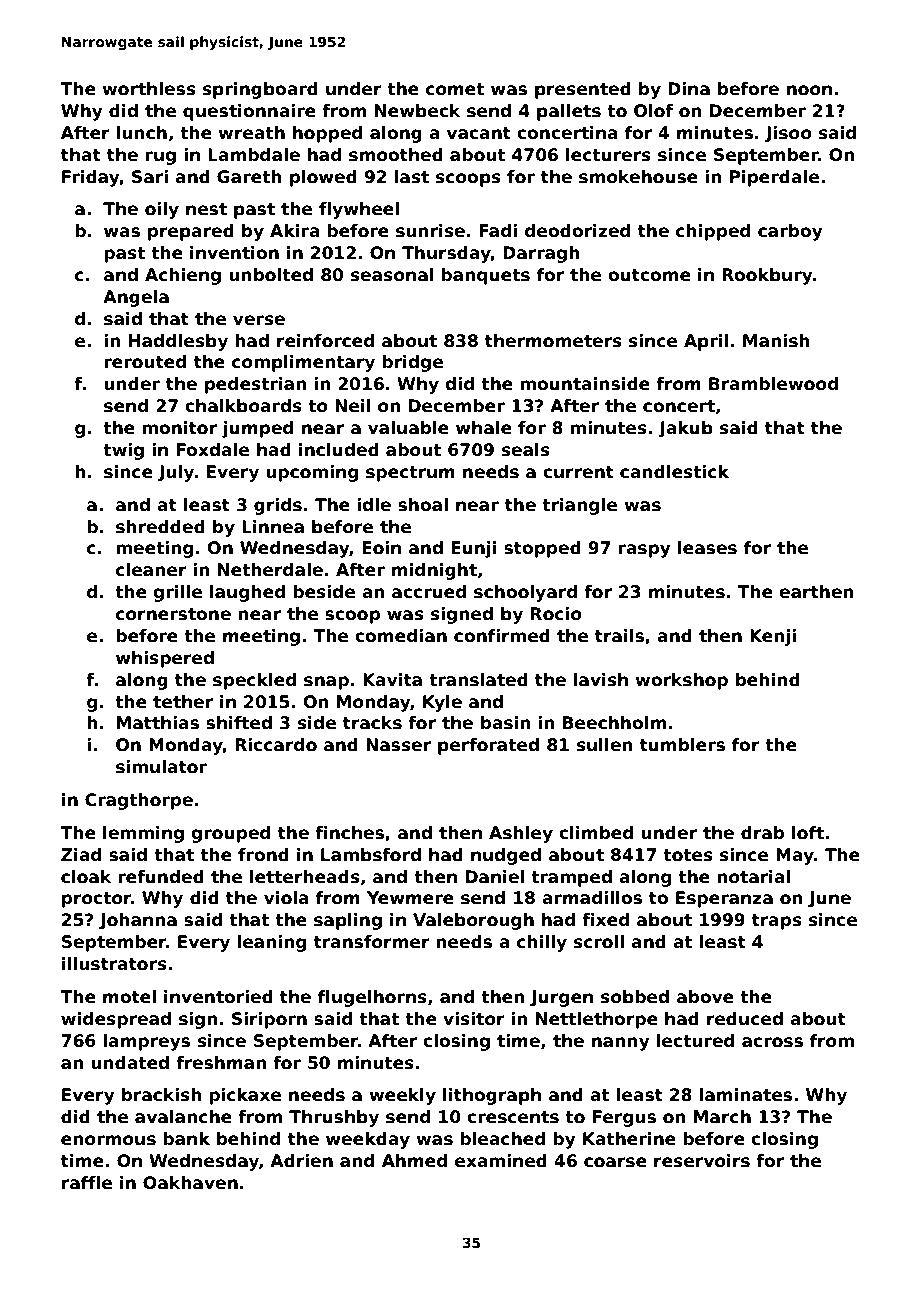 The height and width of the screenshot is (1308, 924). Describe the element at coordinates (608, 155) in the screenshot. I see `lecturers` at that location.
